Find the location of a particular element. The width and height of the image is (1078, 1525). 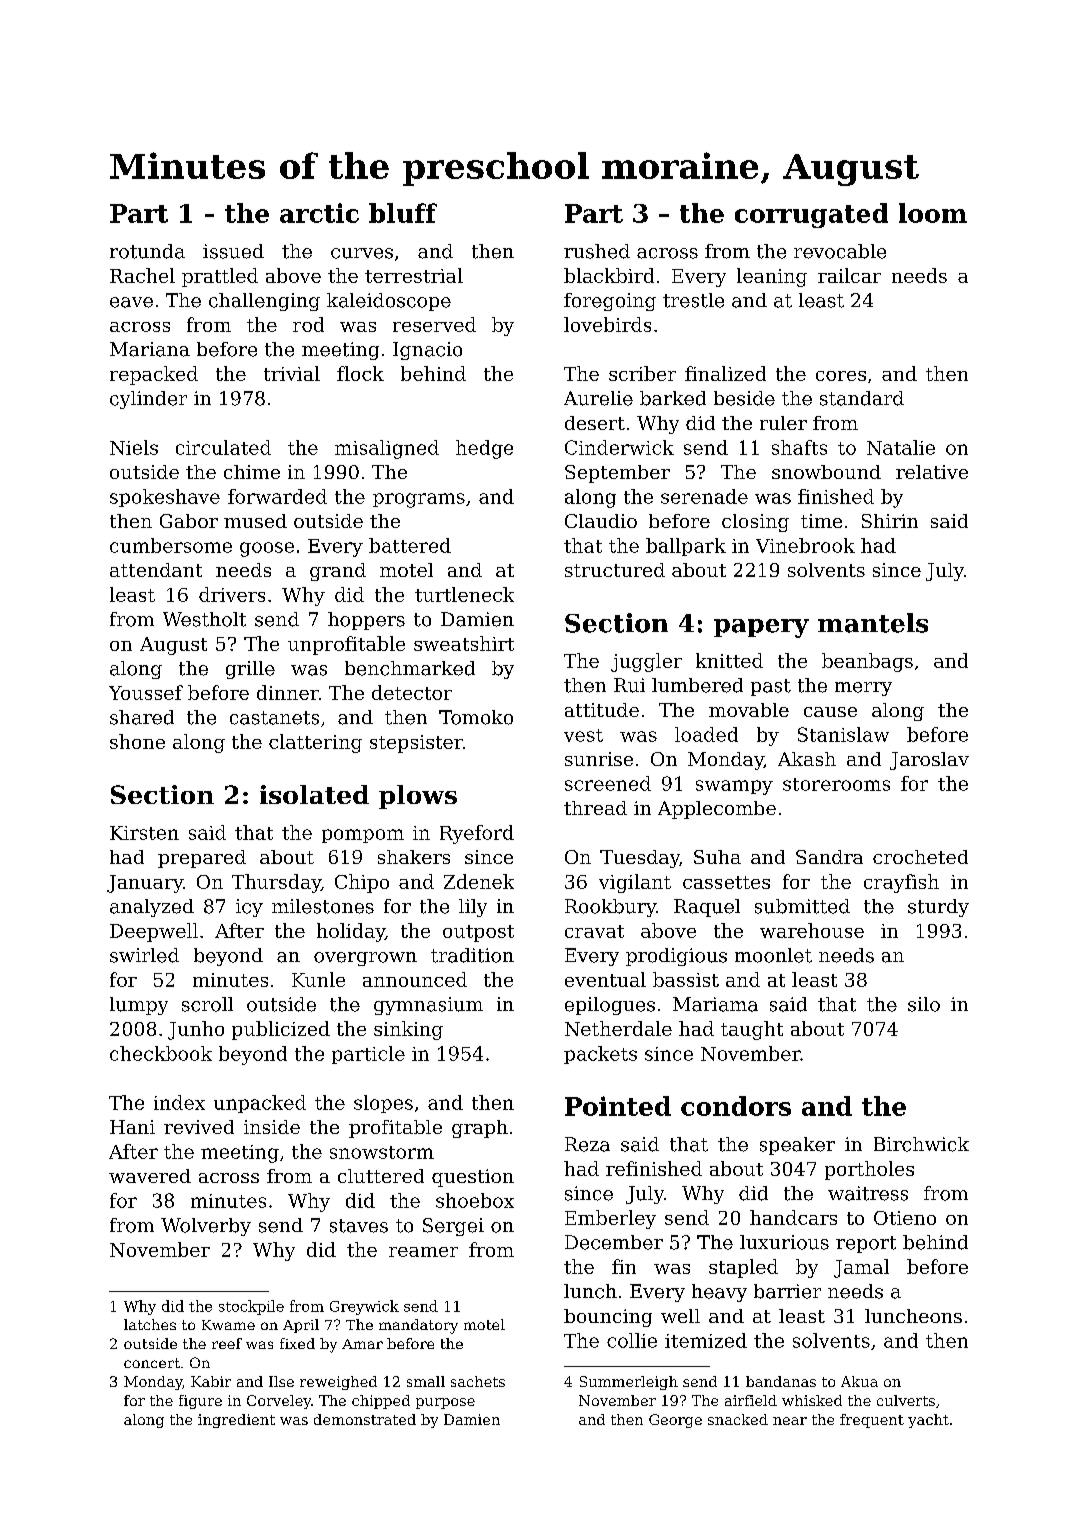

storerooms is located at coordinates (836, 784).
